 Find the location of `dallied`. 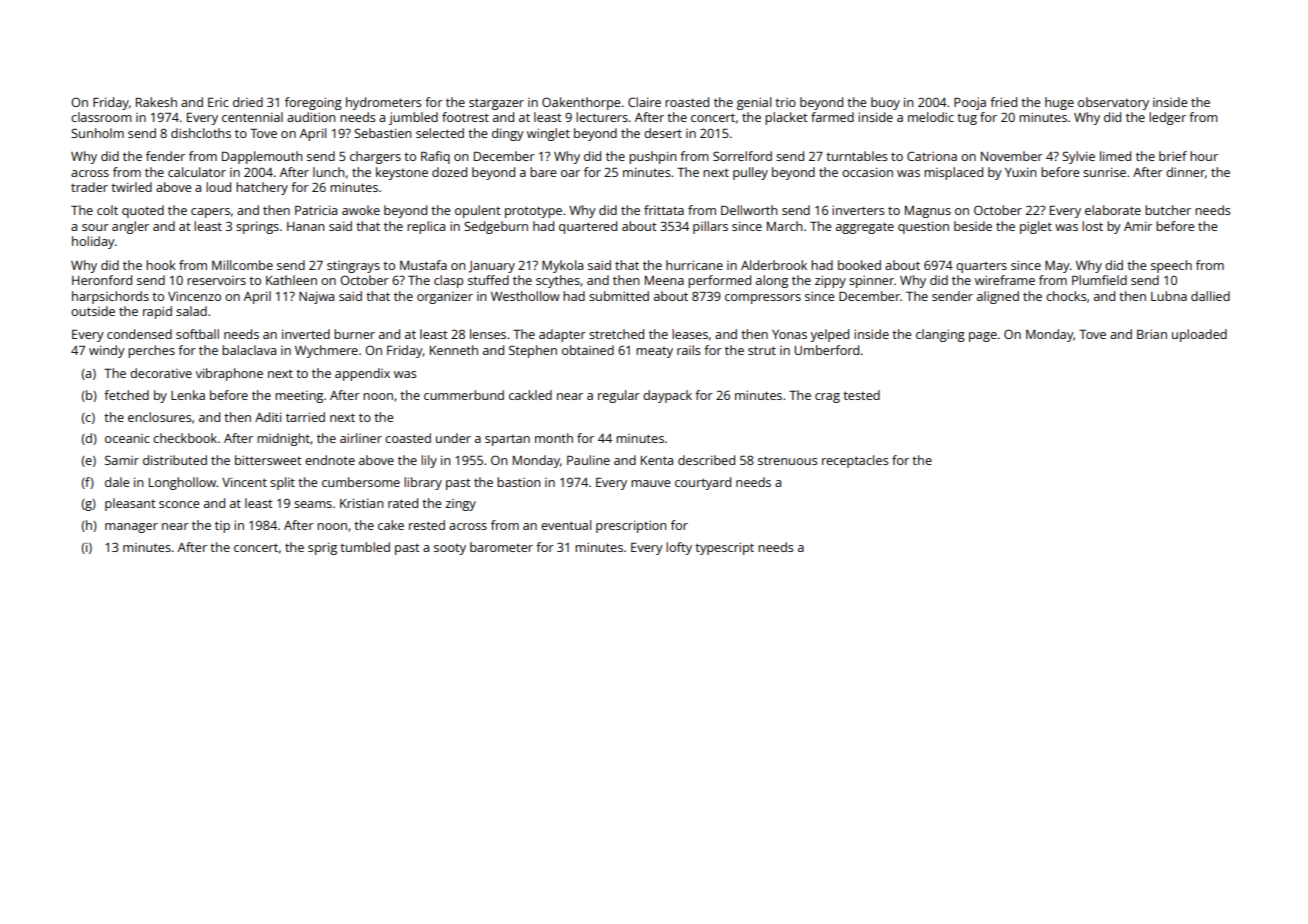

dallied is located at coordinates (1210, 296).
